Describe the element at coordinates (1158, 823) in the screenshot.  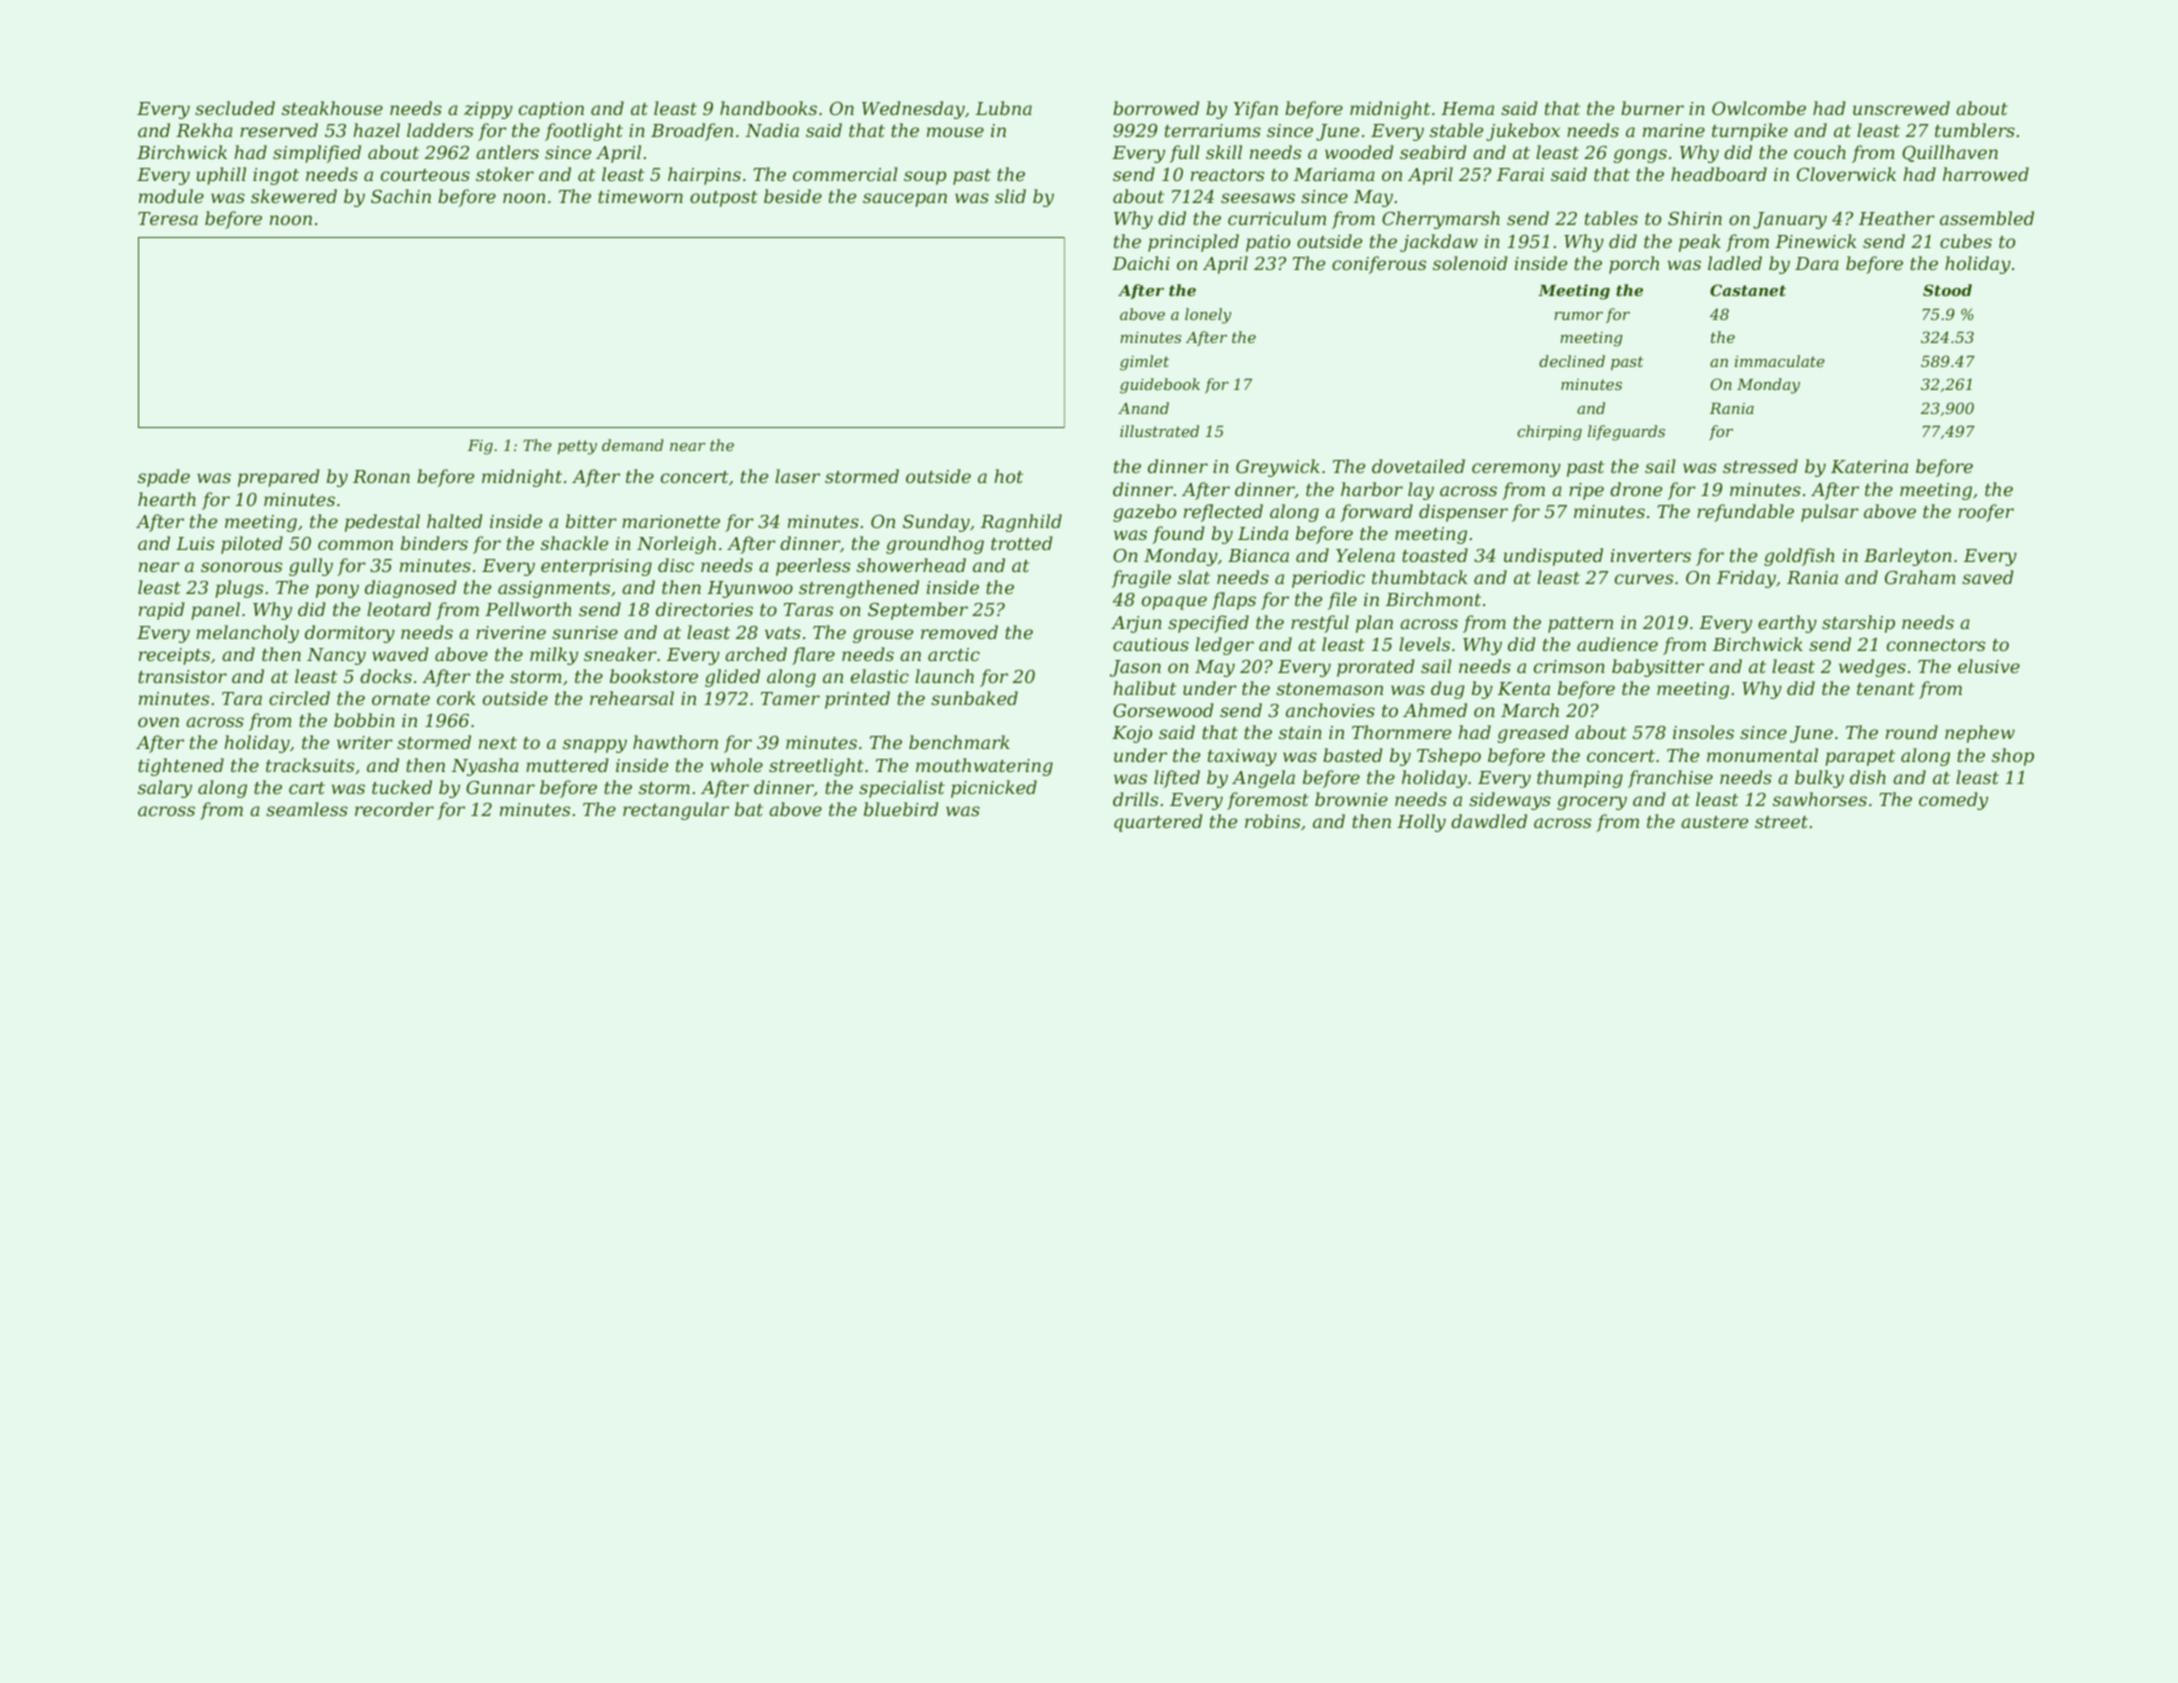
I see `quartered` at that location.
